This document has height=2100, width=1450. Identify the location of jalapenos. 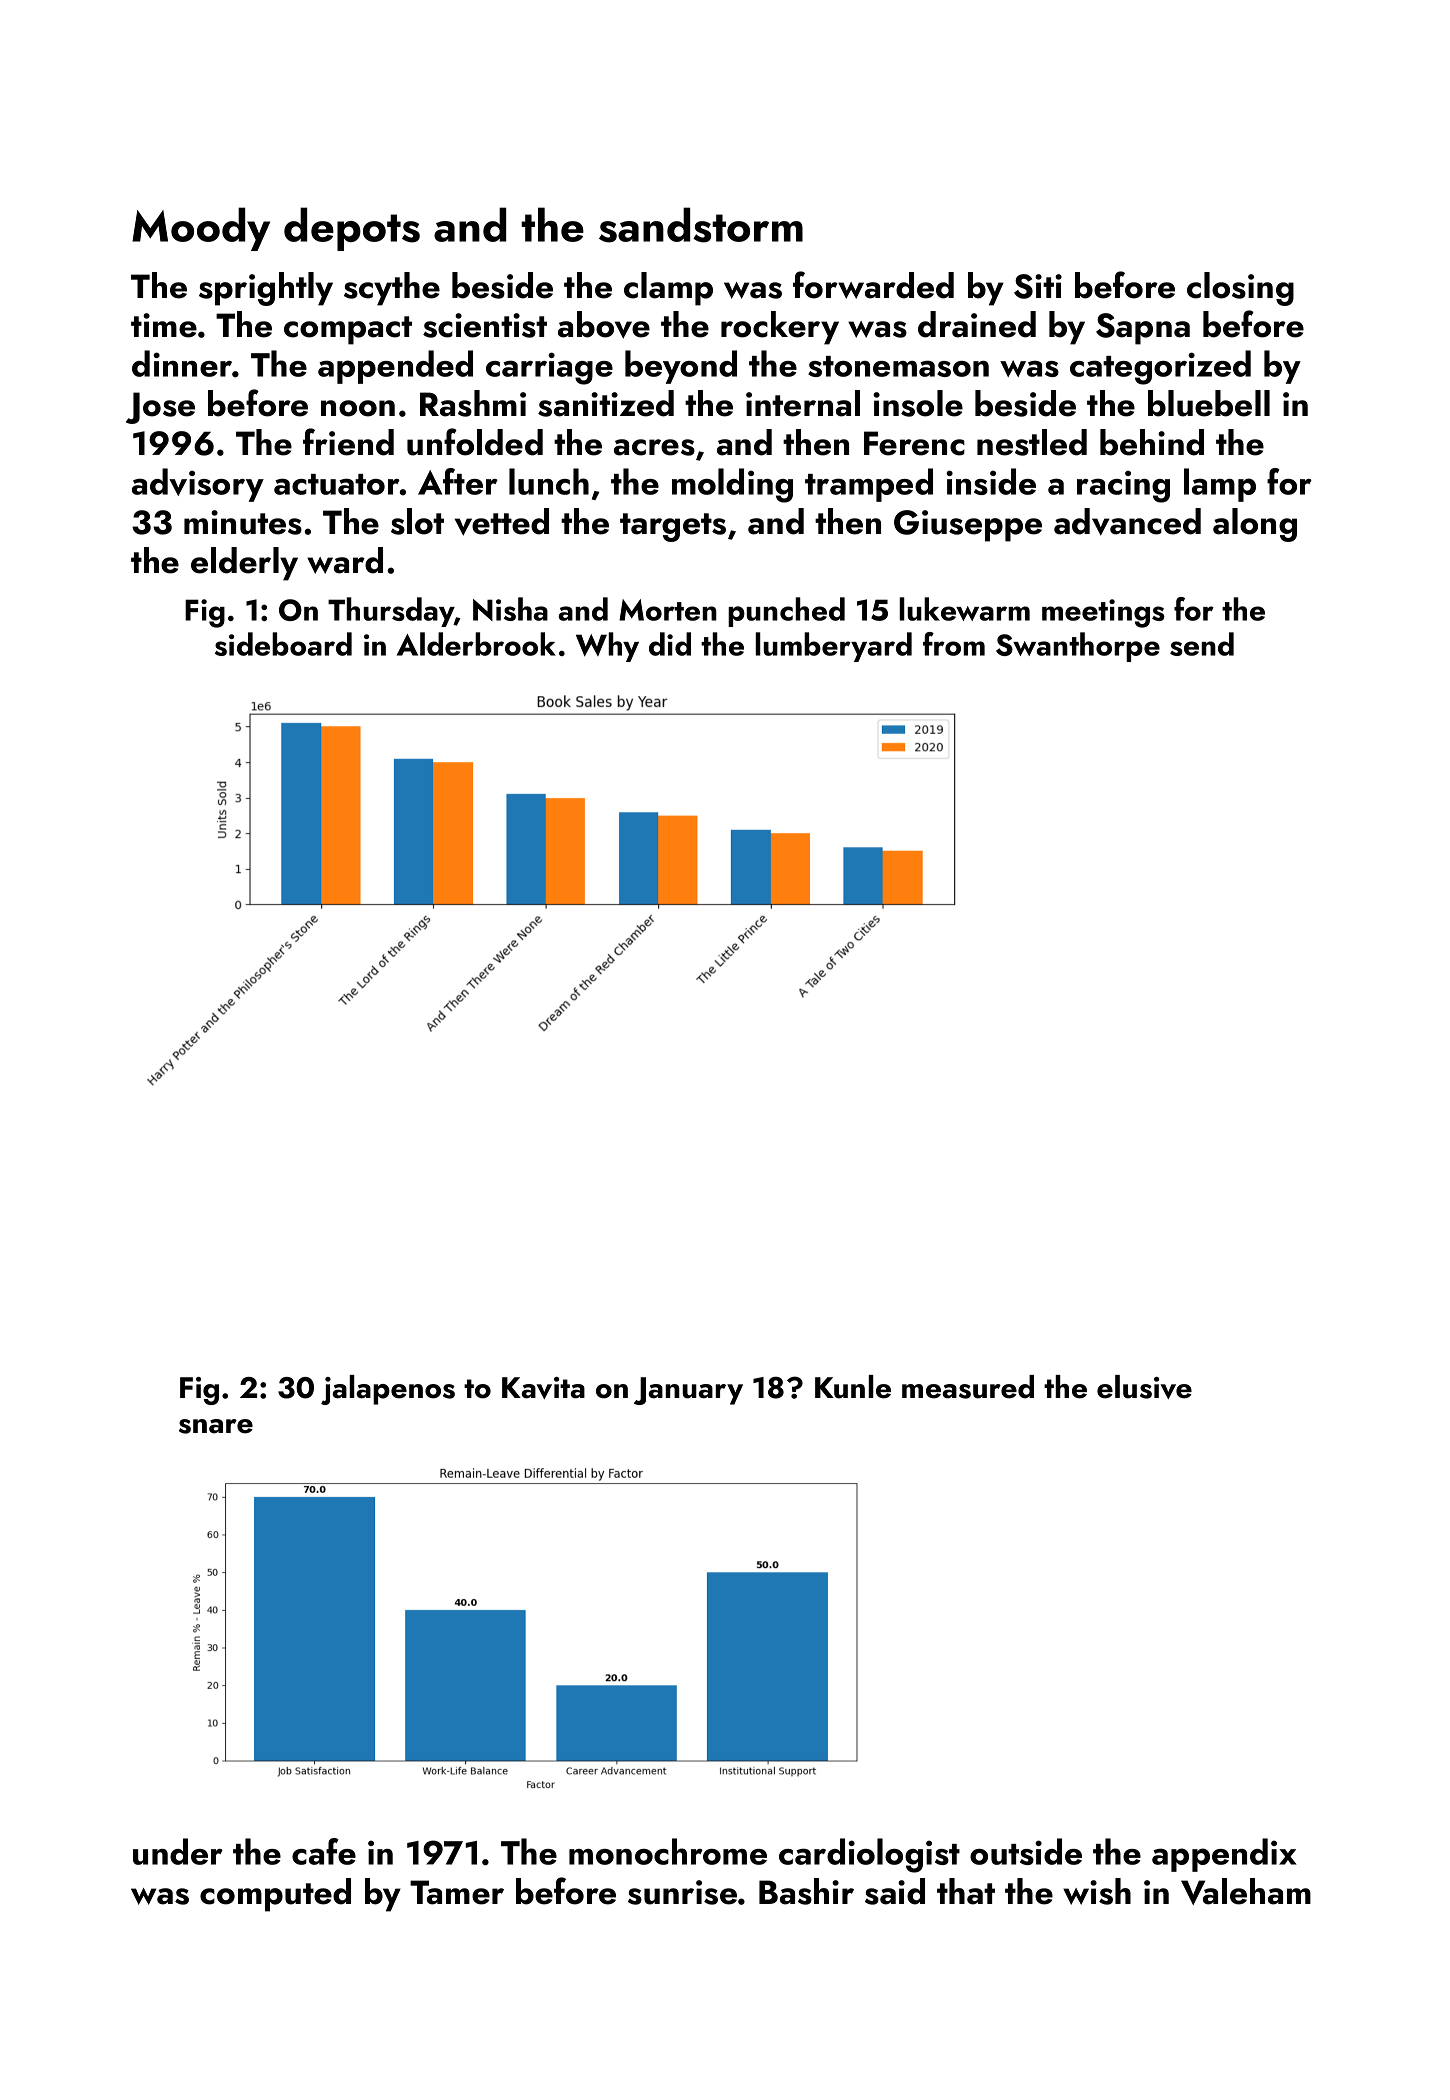
(388, 1390).
